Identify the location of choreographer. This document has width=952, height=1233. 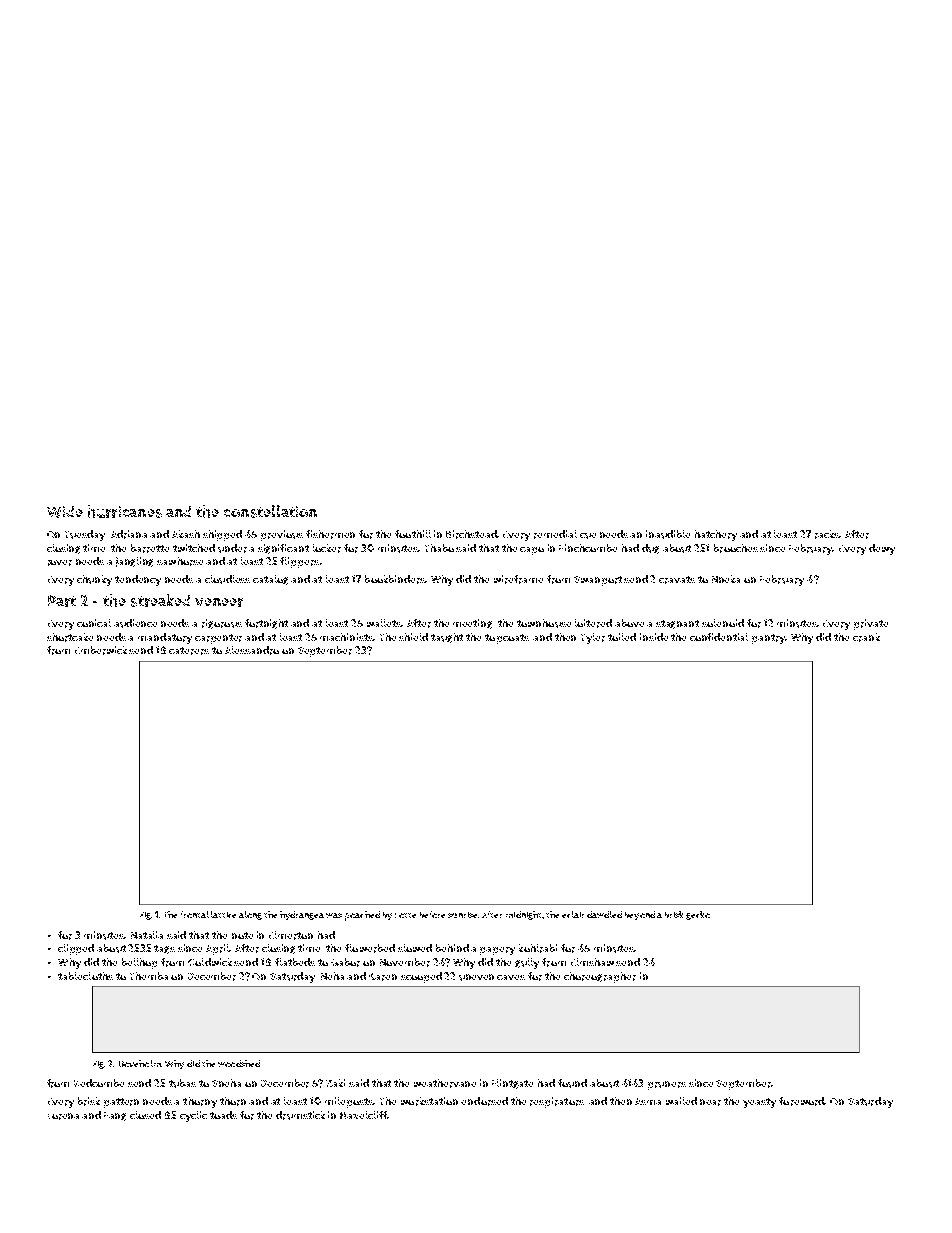
(600, 977).
